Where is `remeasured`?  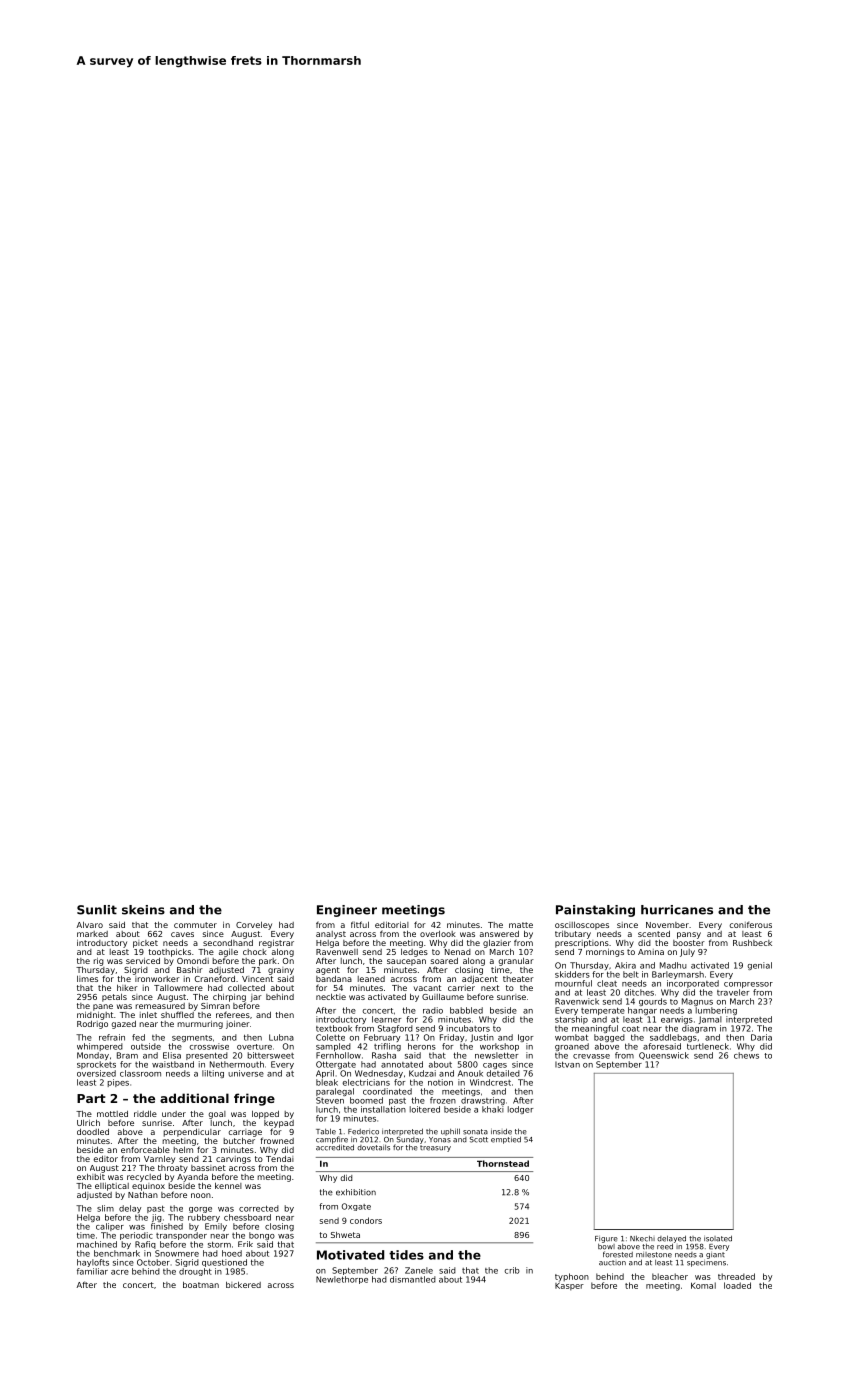 remeasured is located at coordinates (160, 1006).
